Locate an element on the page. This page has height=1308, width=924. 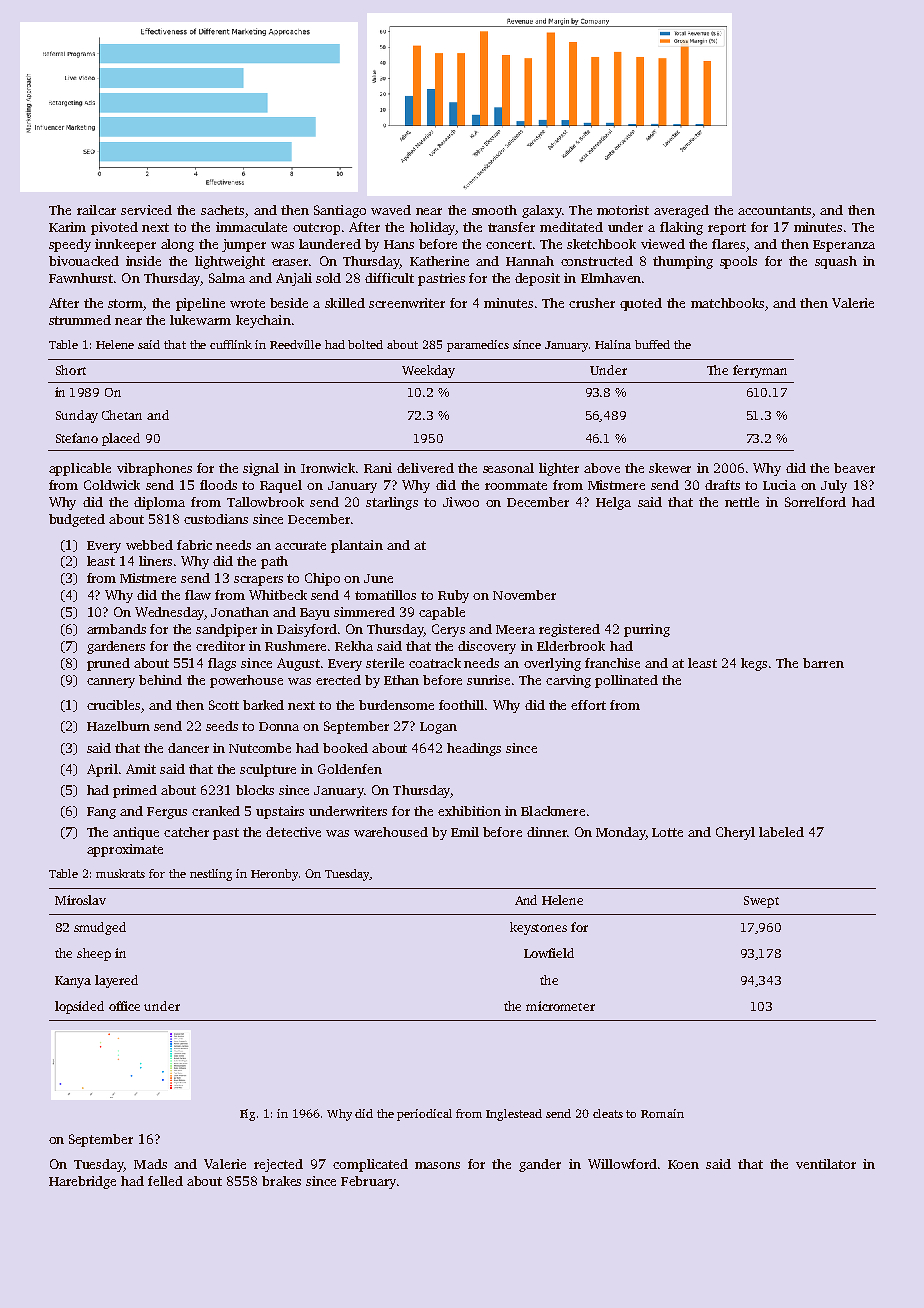
armbands is located at coordinates (116, 629).
